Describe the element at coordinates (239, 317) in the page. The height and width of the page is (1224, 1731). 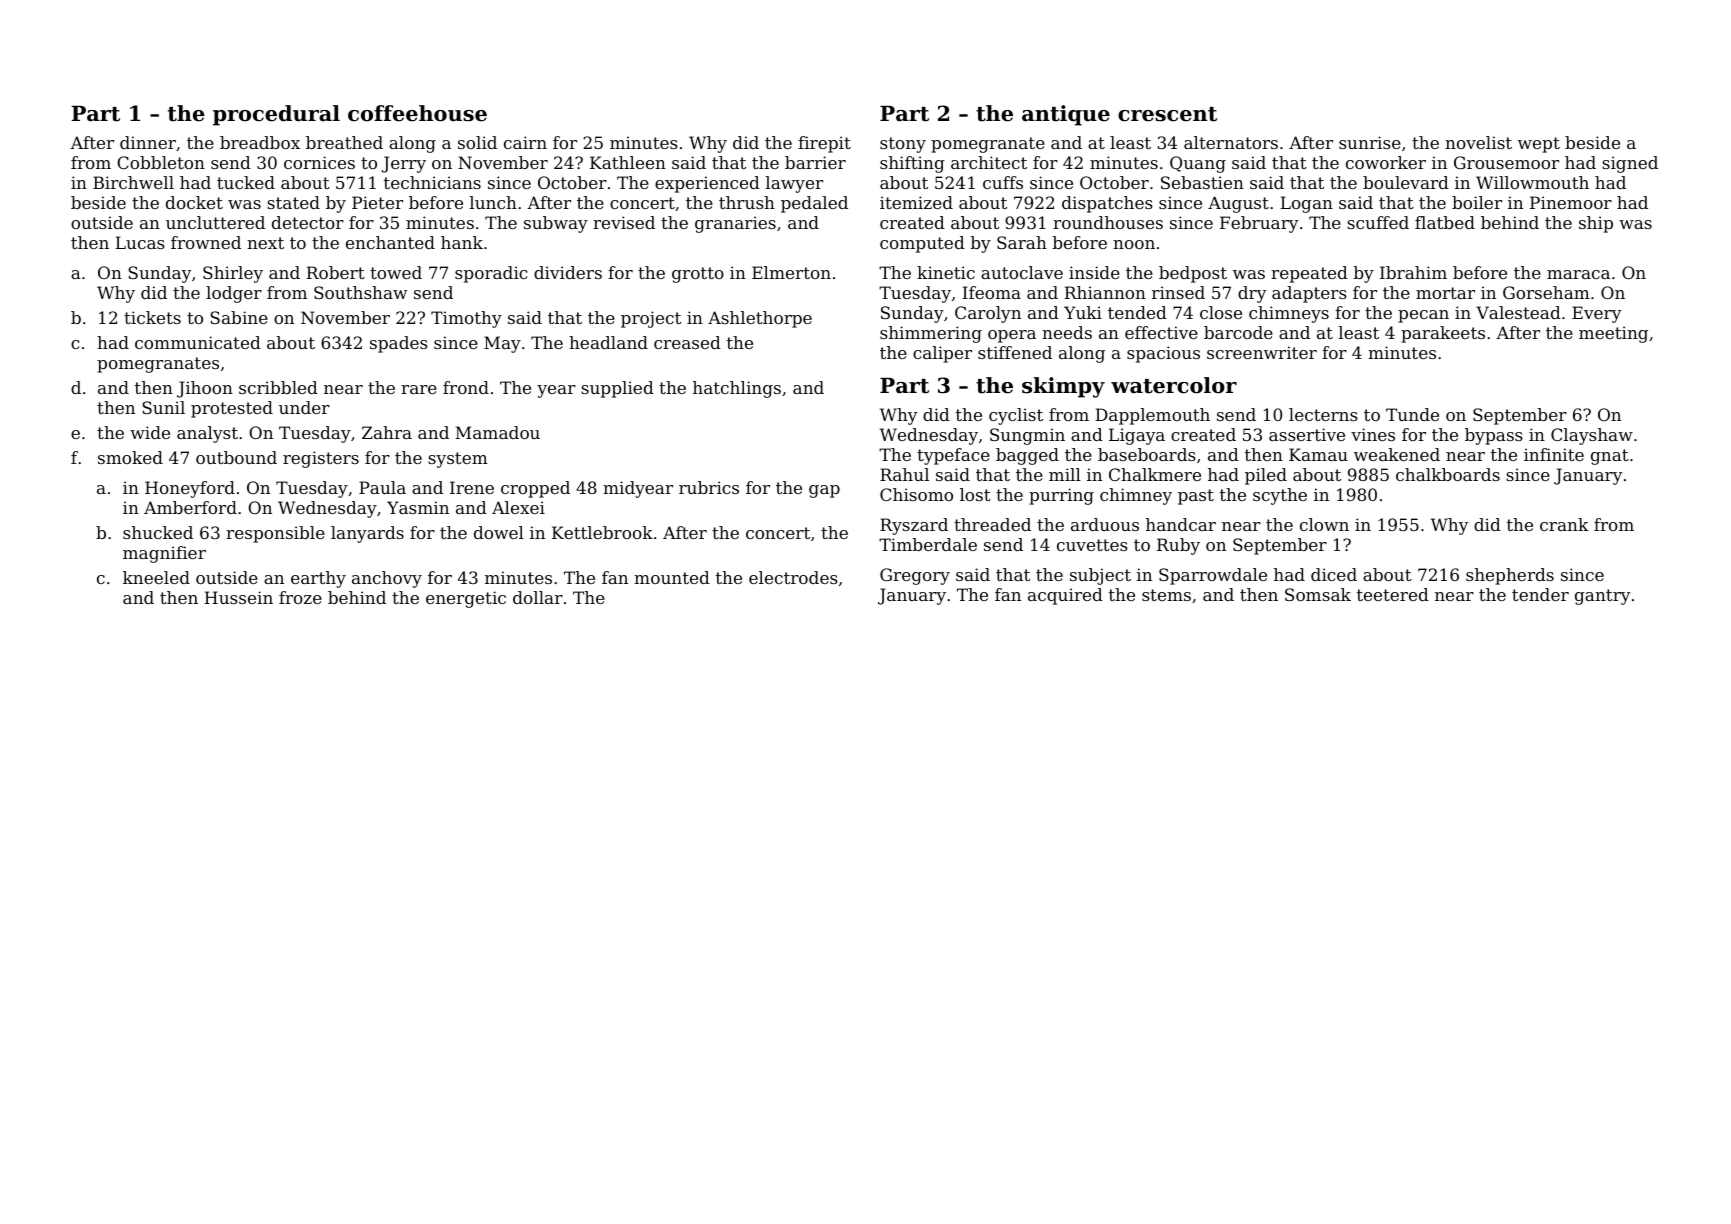
I see `Sabine` at that location.
